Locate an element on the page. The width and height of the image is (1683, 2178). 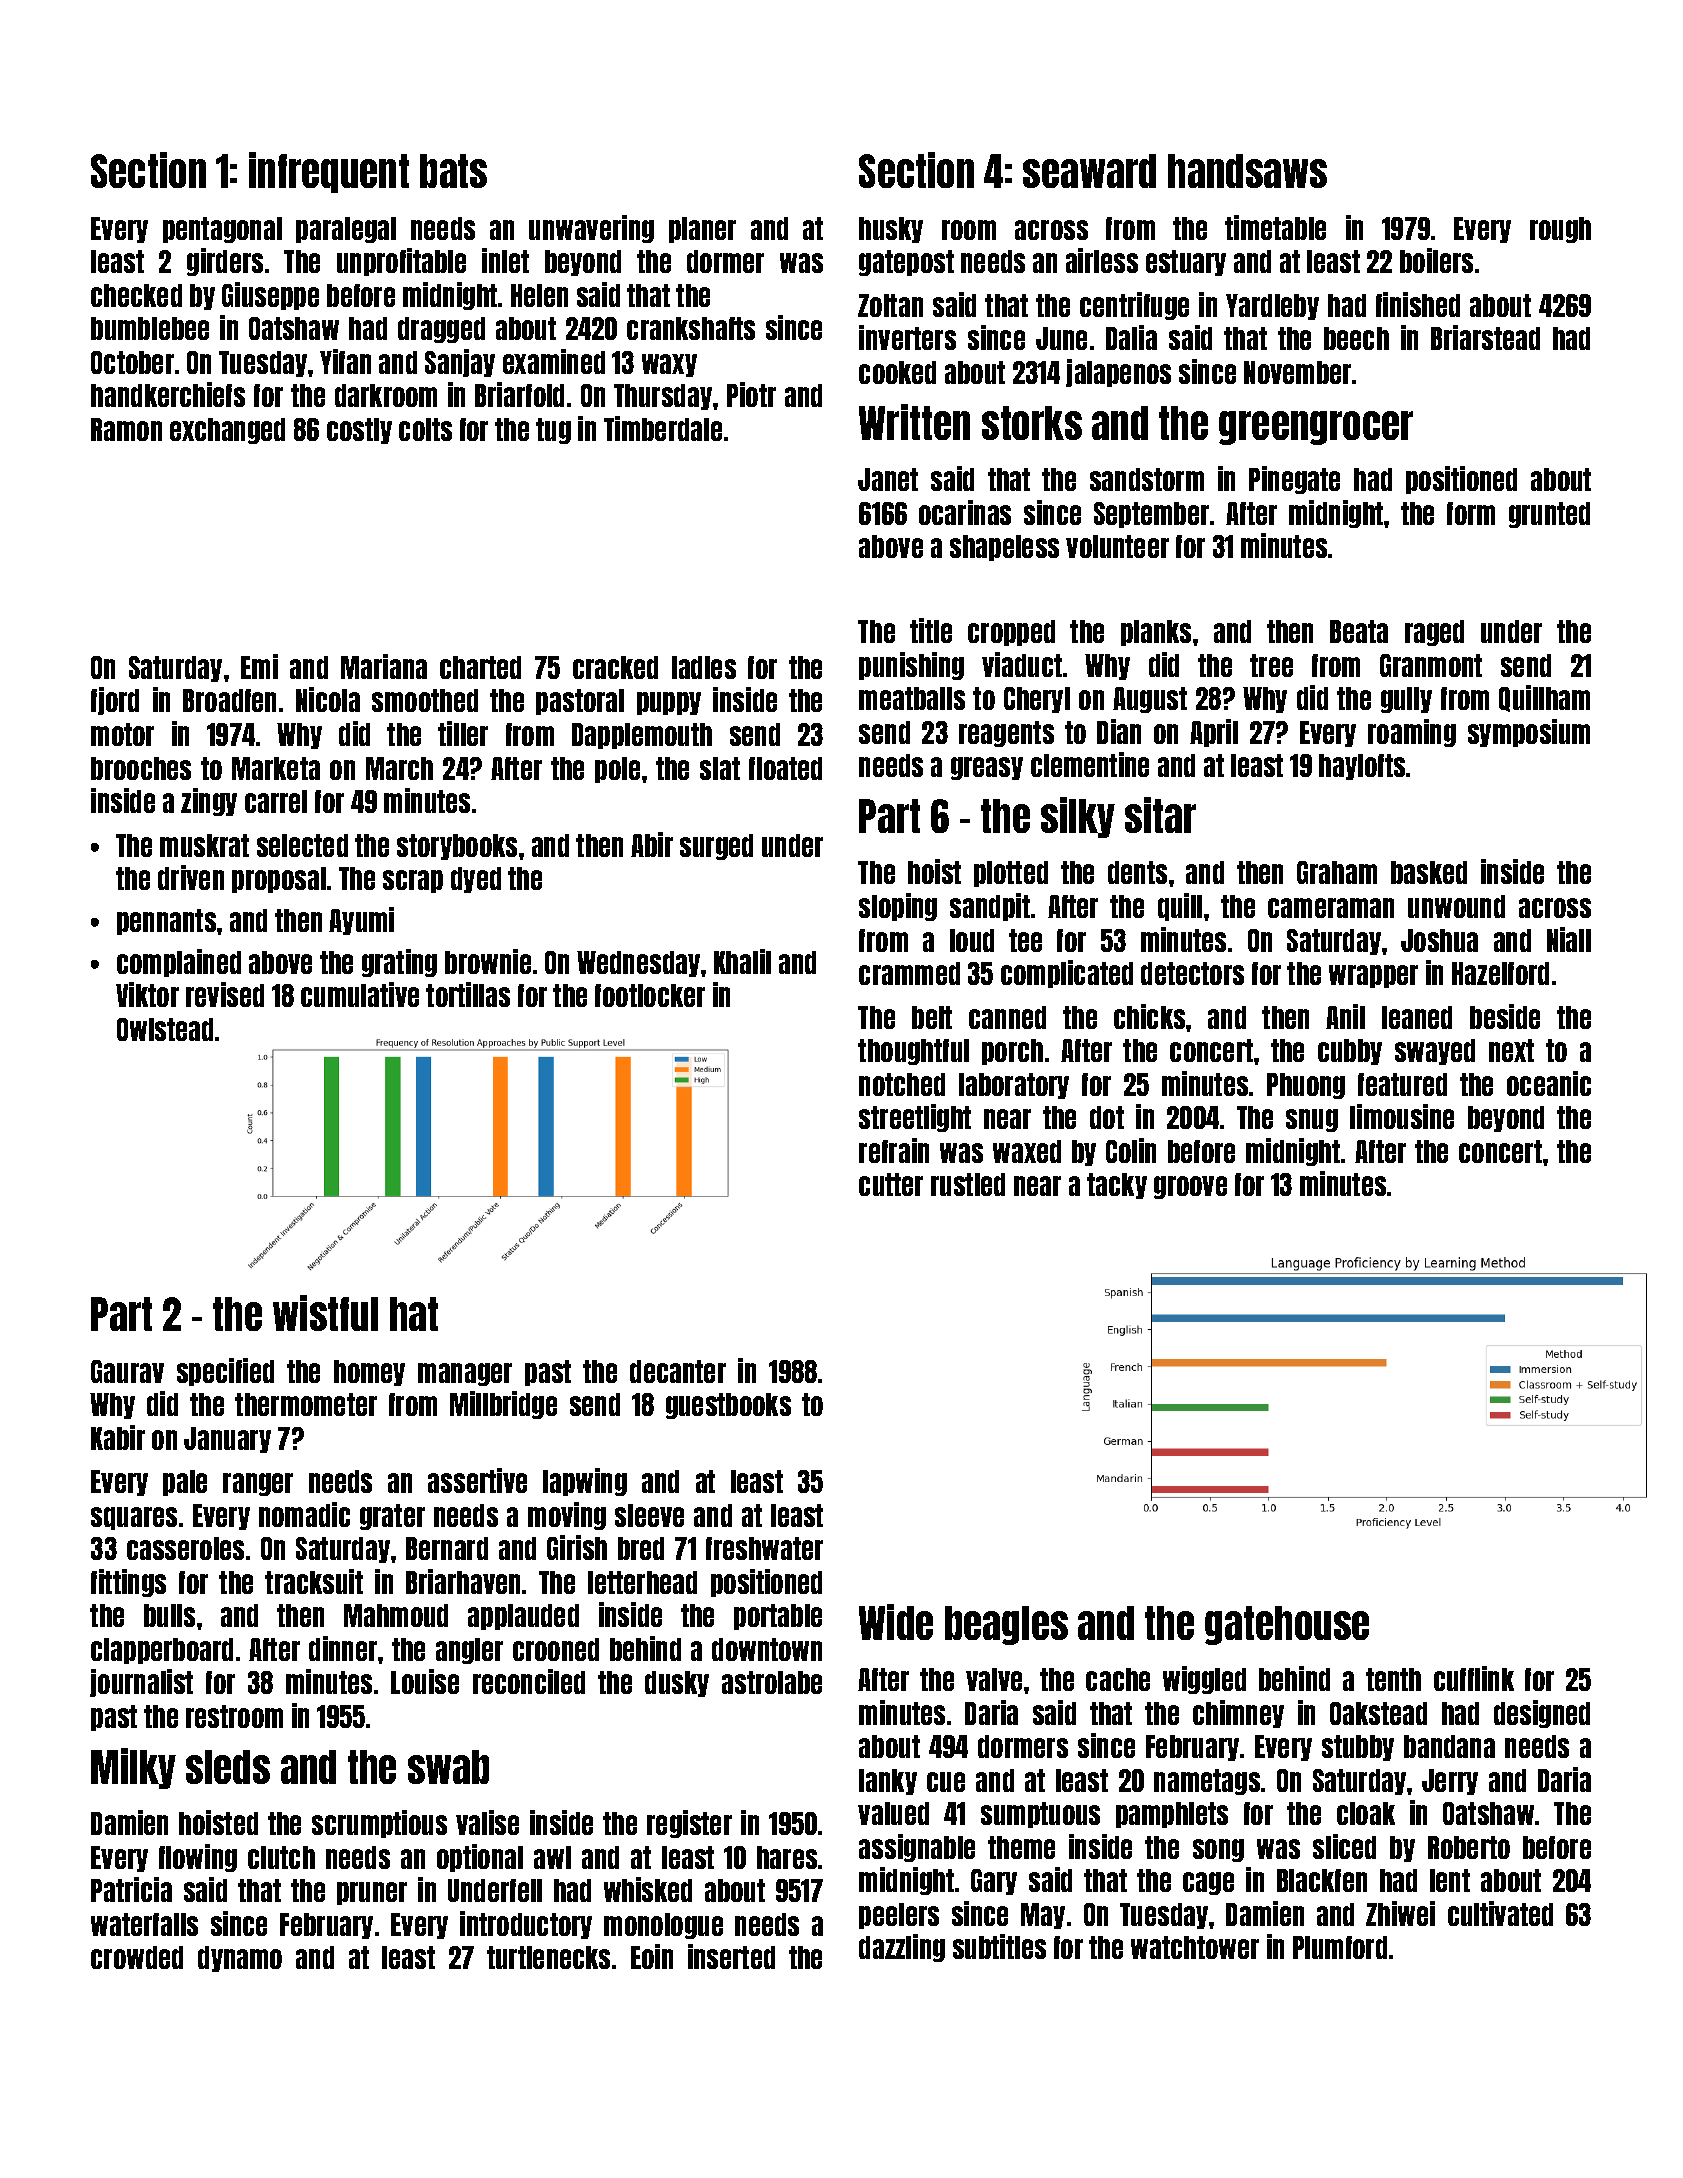
bats is located at coordinates (453, 171).
